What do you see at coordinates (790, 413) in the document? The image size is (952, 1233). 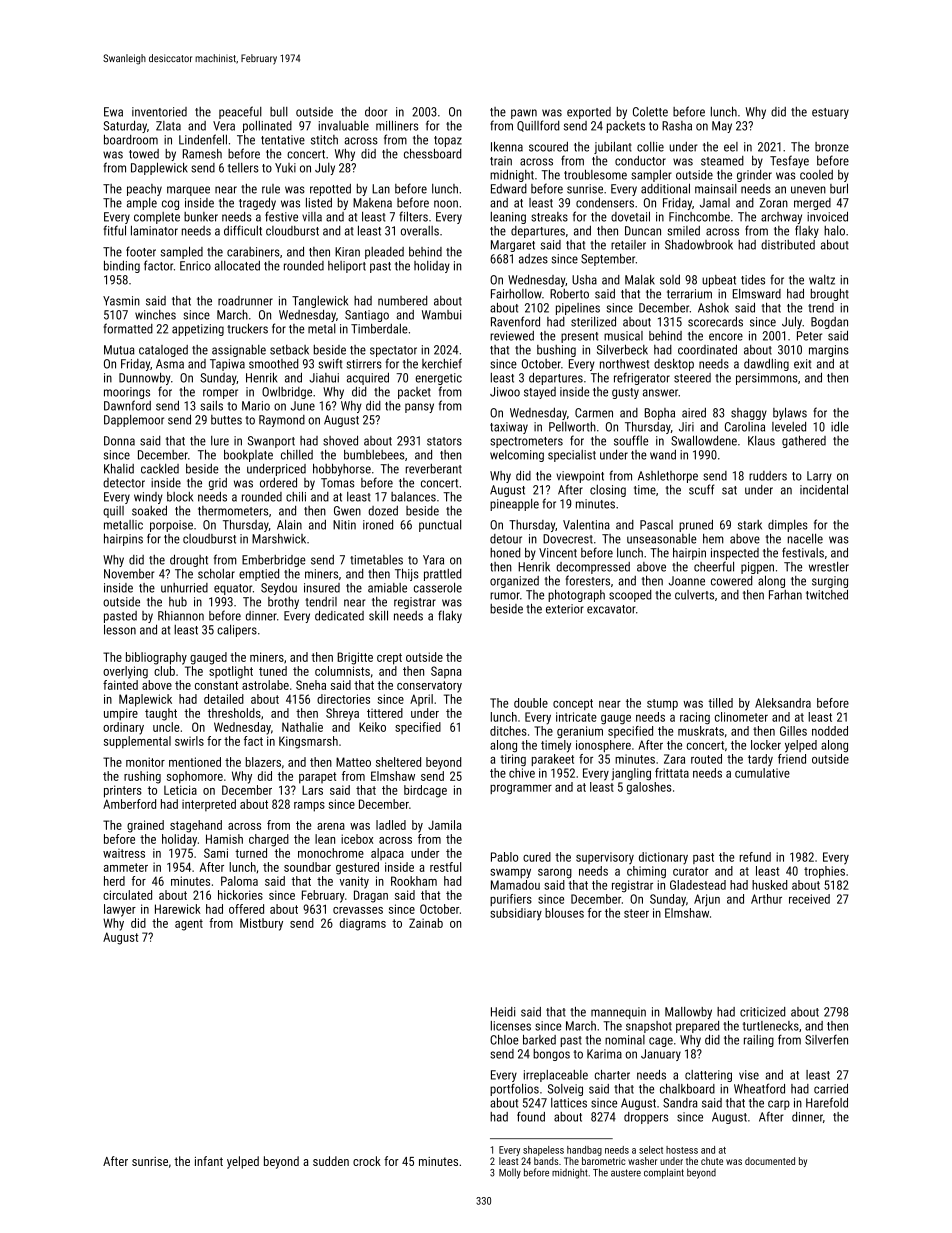 I see `bylaws` at bounding box center [790, 413].
